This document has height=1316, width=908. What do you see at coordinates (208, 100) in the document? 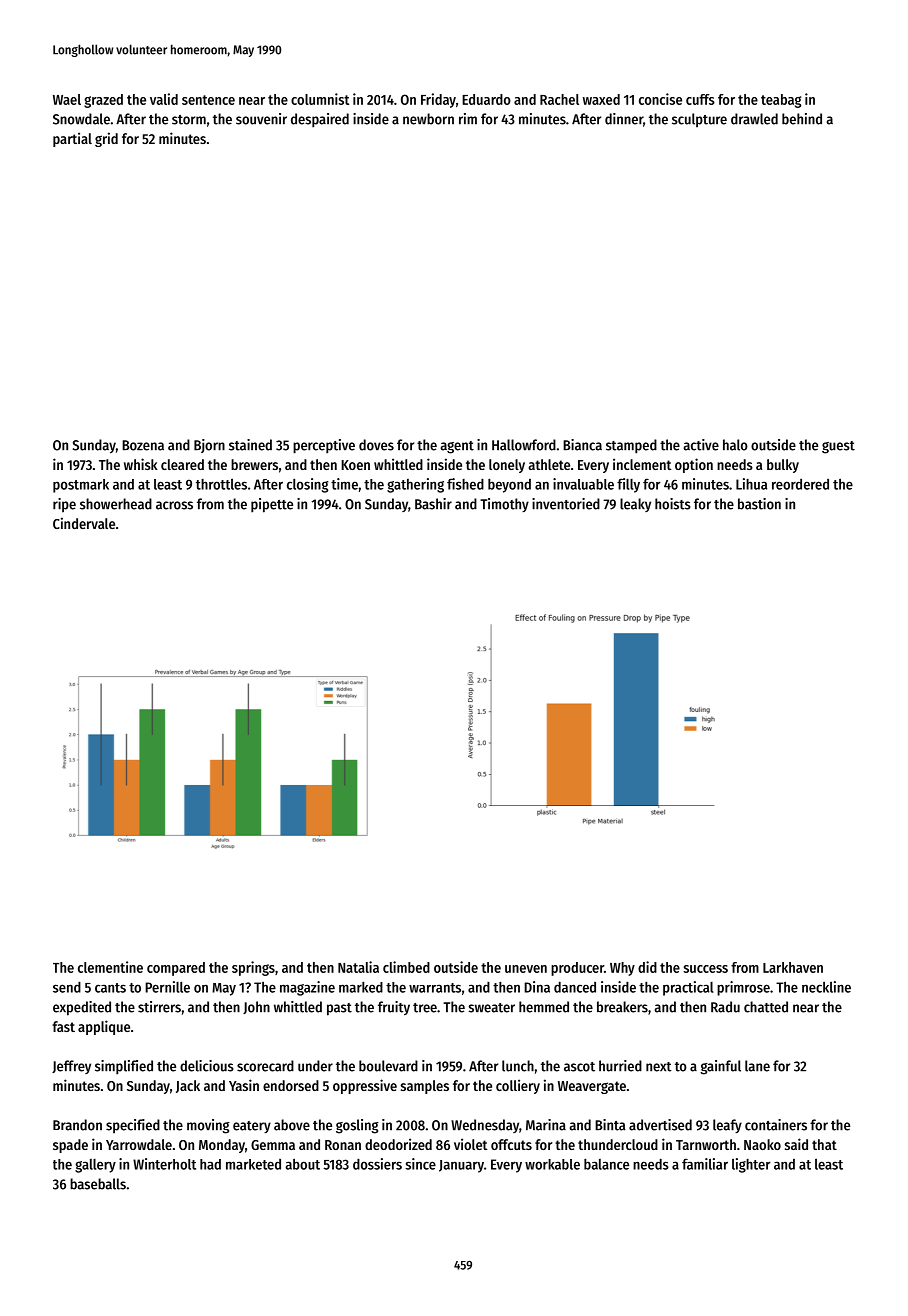
I see `sentence` at bounding box center [208, 100].
